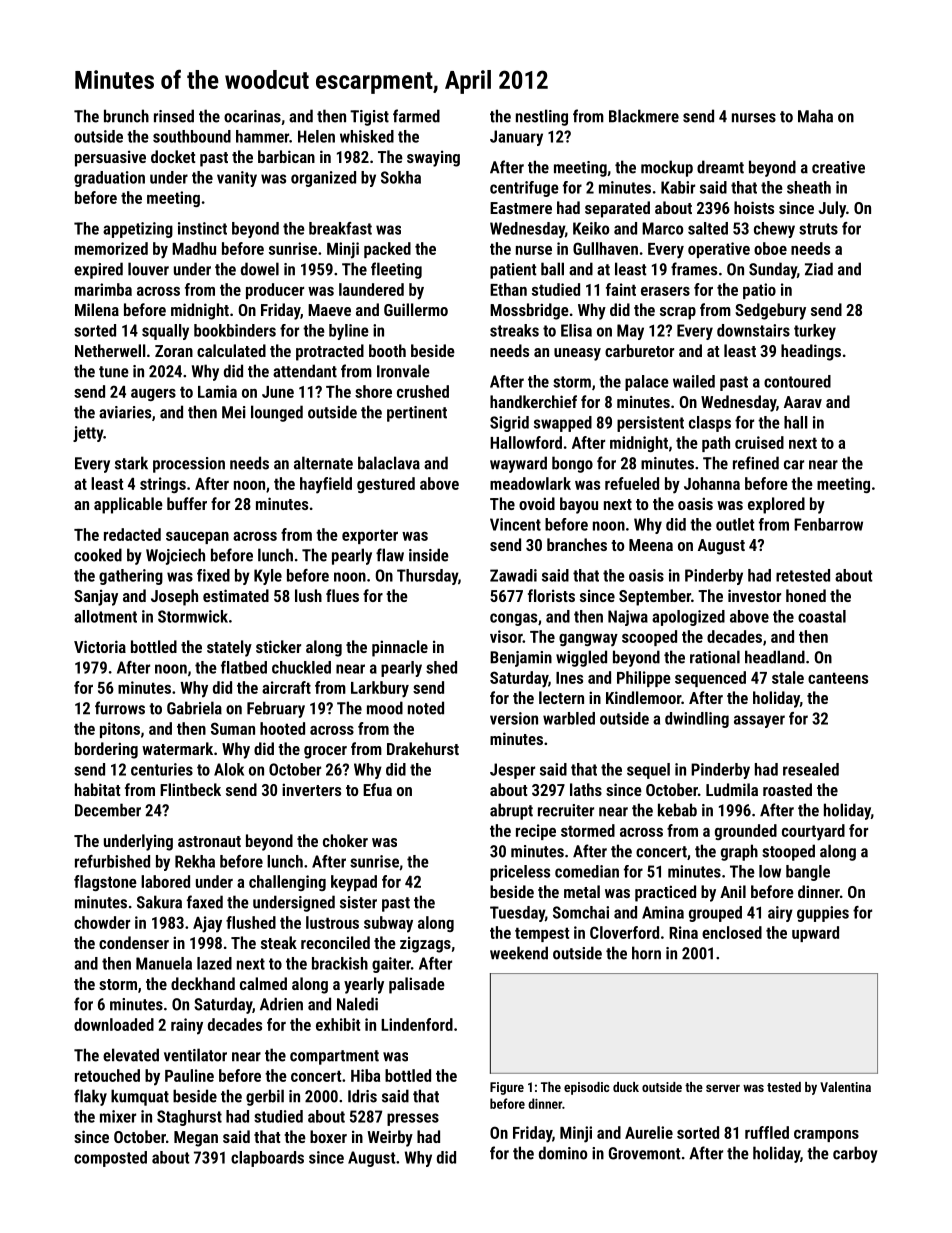 The width and height of the screenshot is (952, 1233). What do you see at coordinates (586, 789) in the screenshot?
I see `laths` at bounding box center [586, 789].
